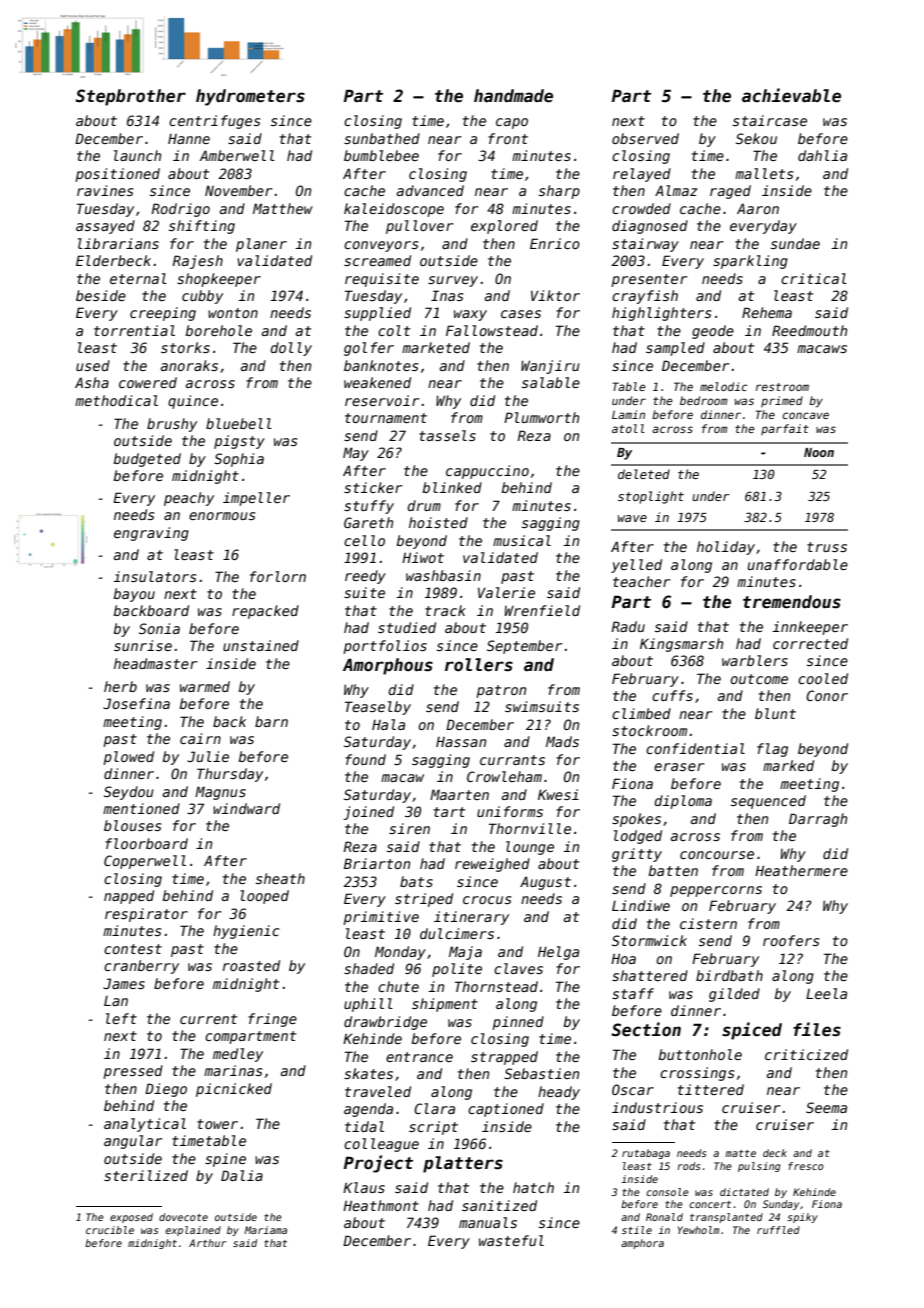 This screenshot has height=1308, width=924. What do you see at coordinates (120, 686) in the screenshot?
I see `herb` at bounding box center [120, 686].
